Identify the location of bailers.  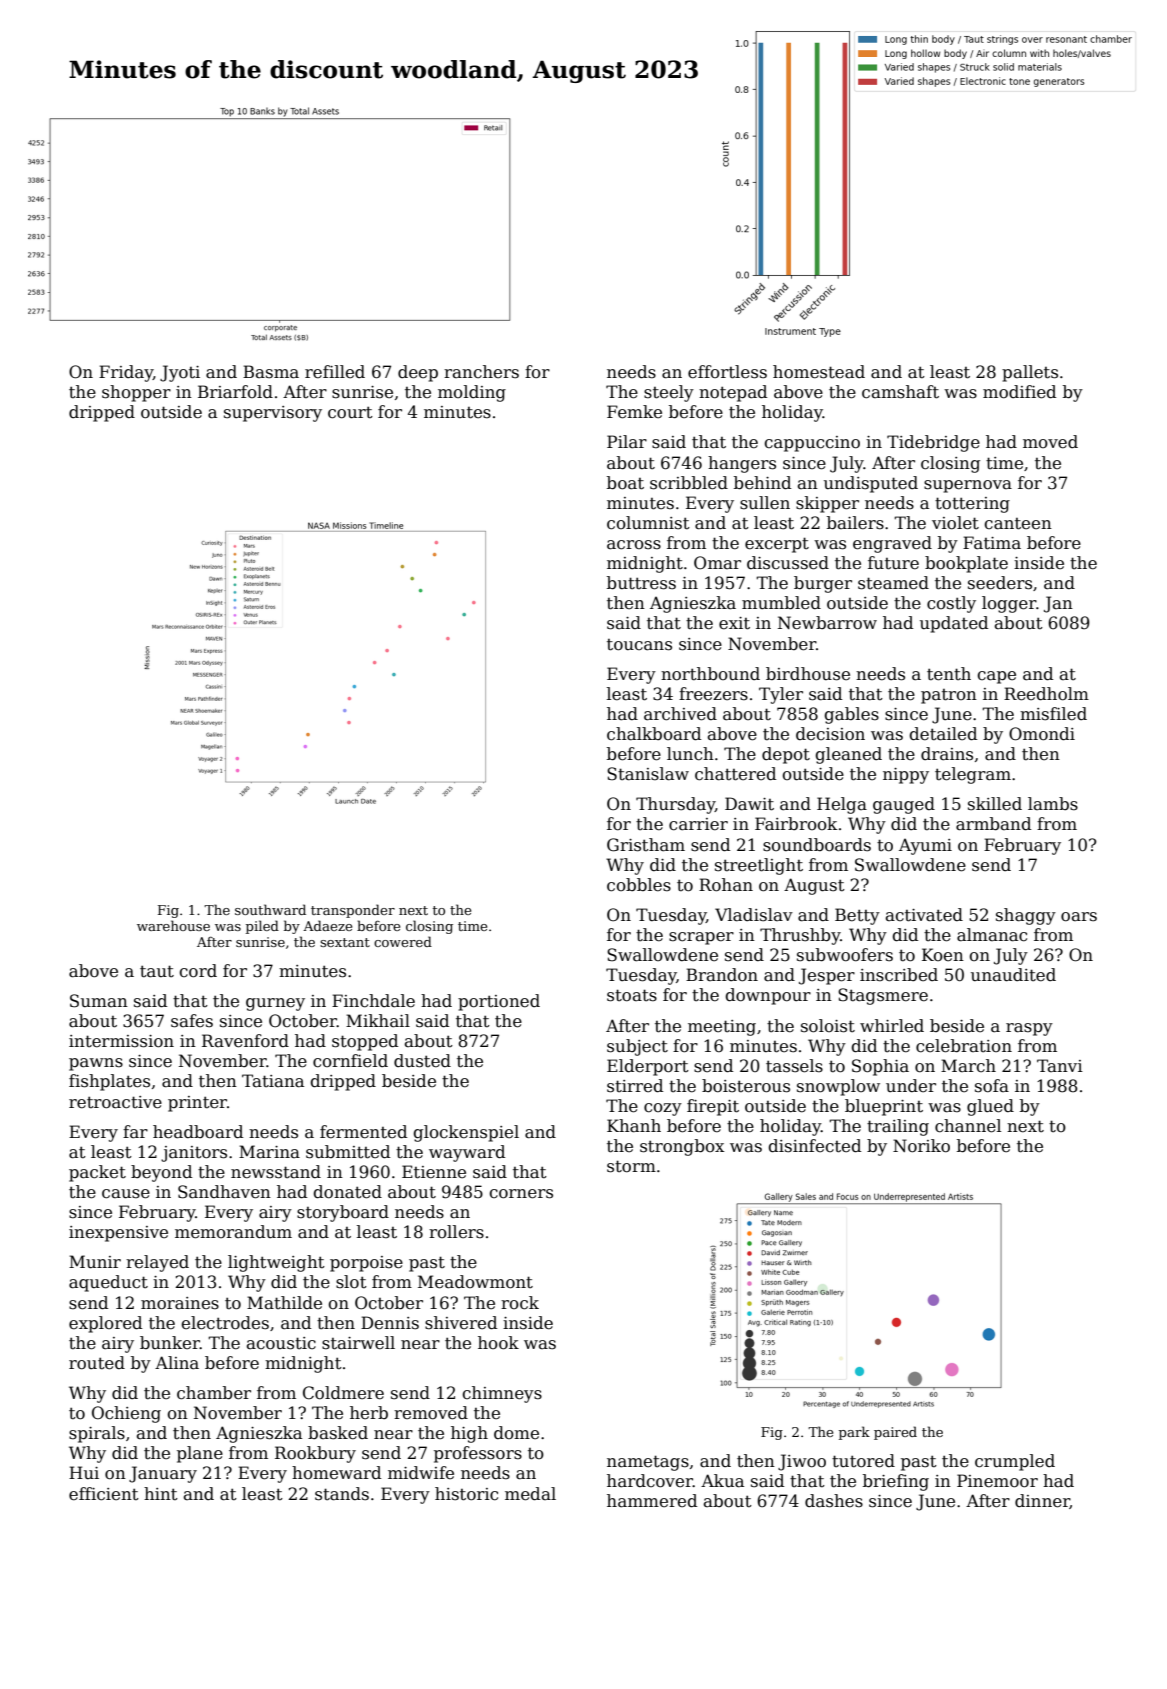
(855, 523).
